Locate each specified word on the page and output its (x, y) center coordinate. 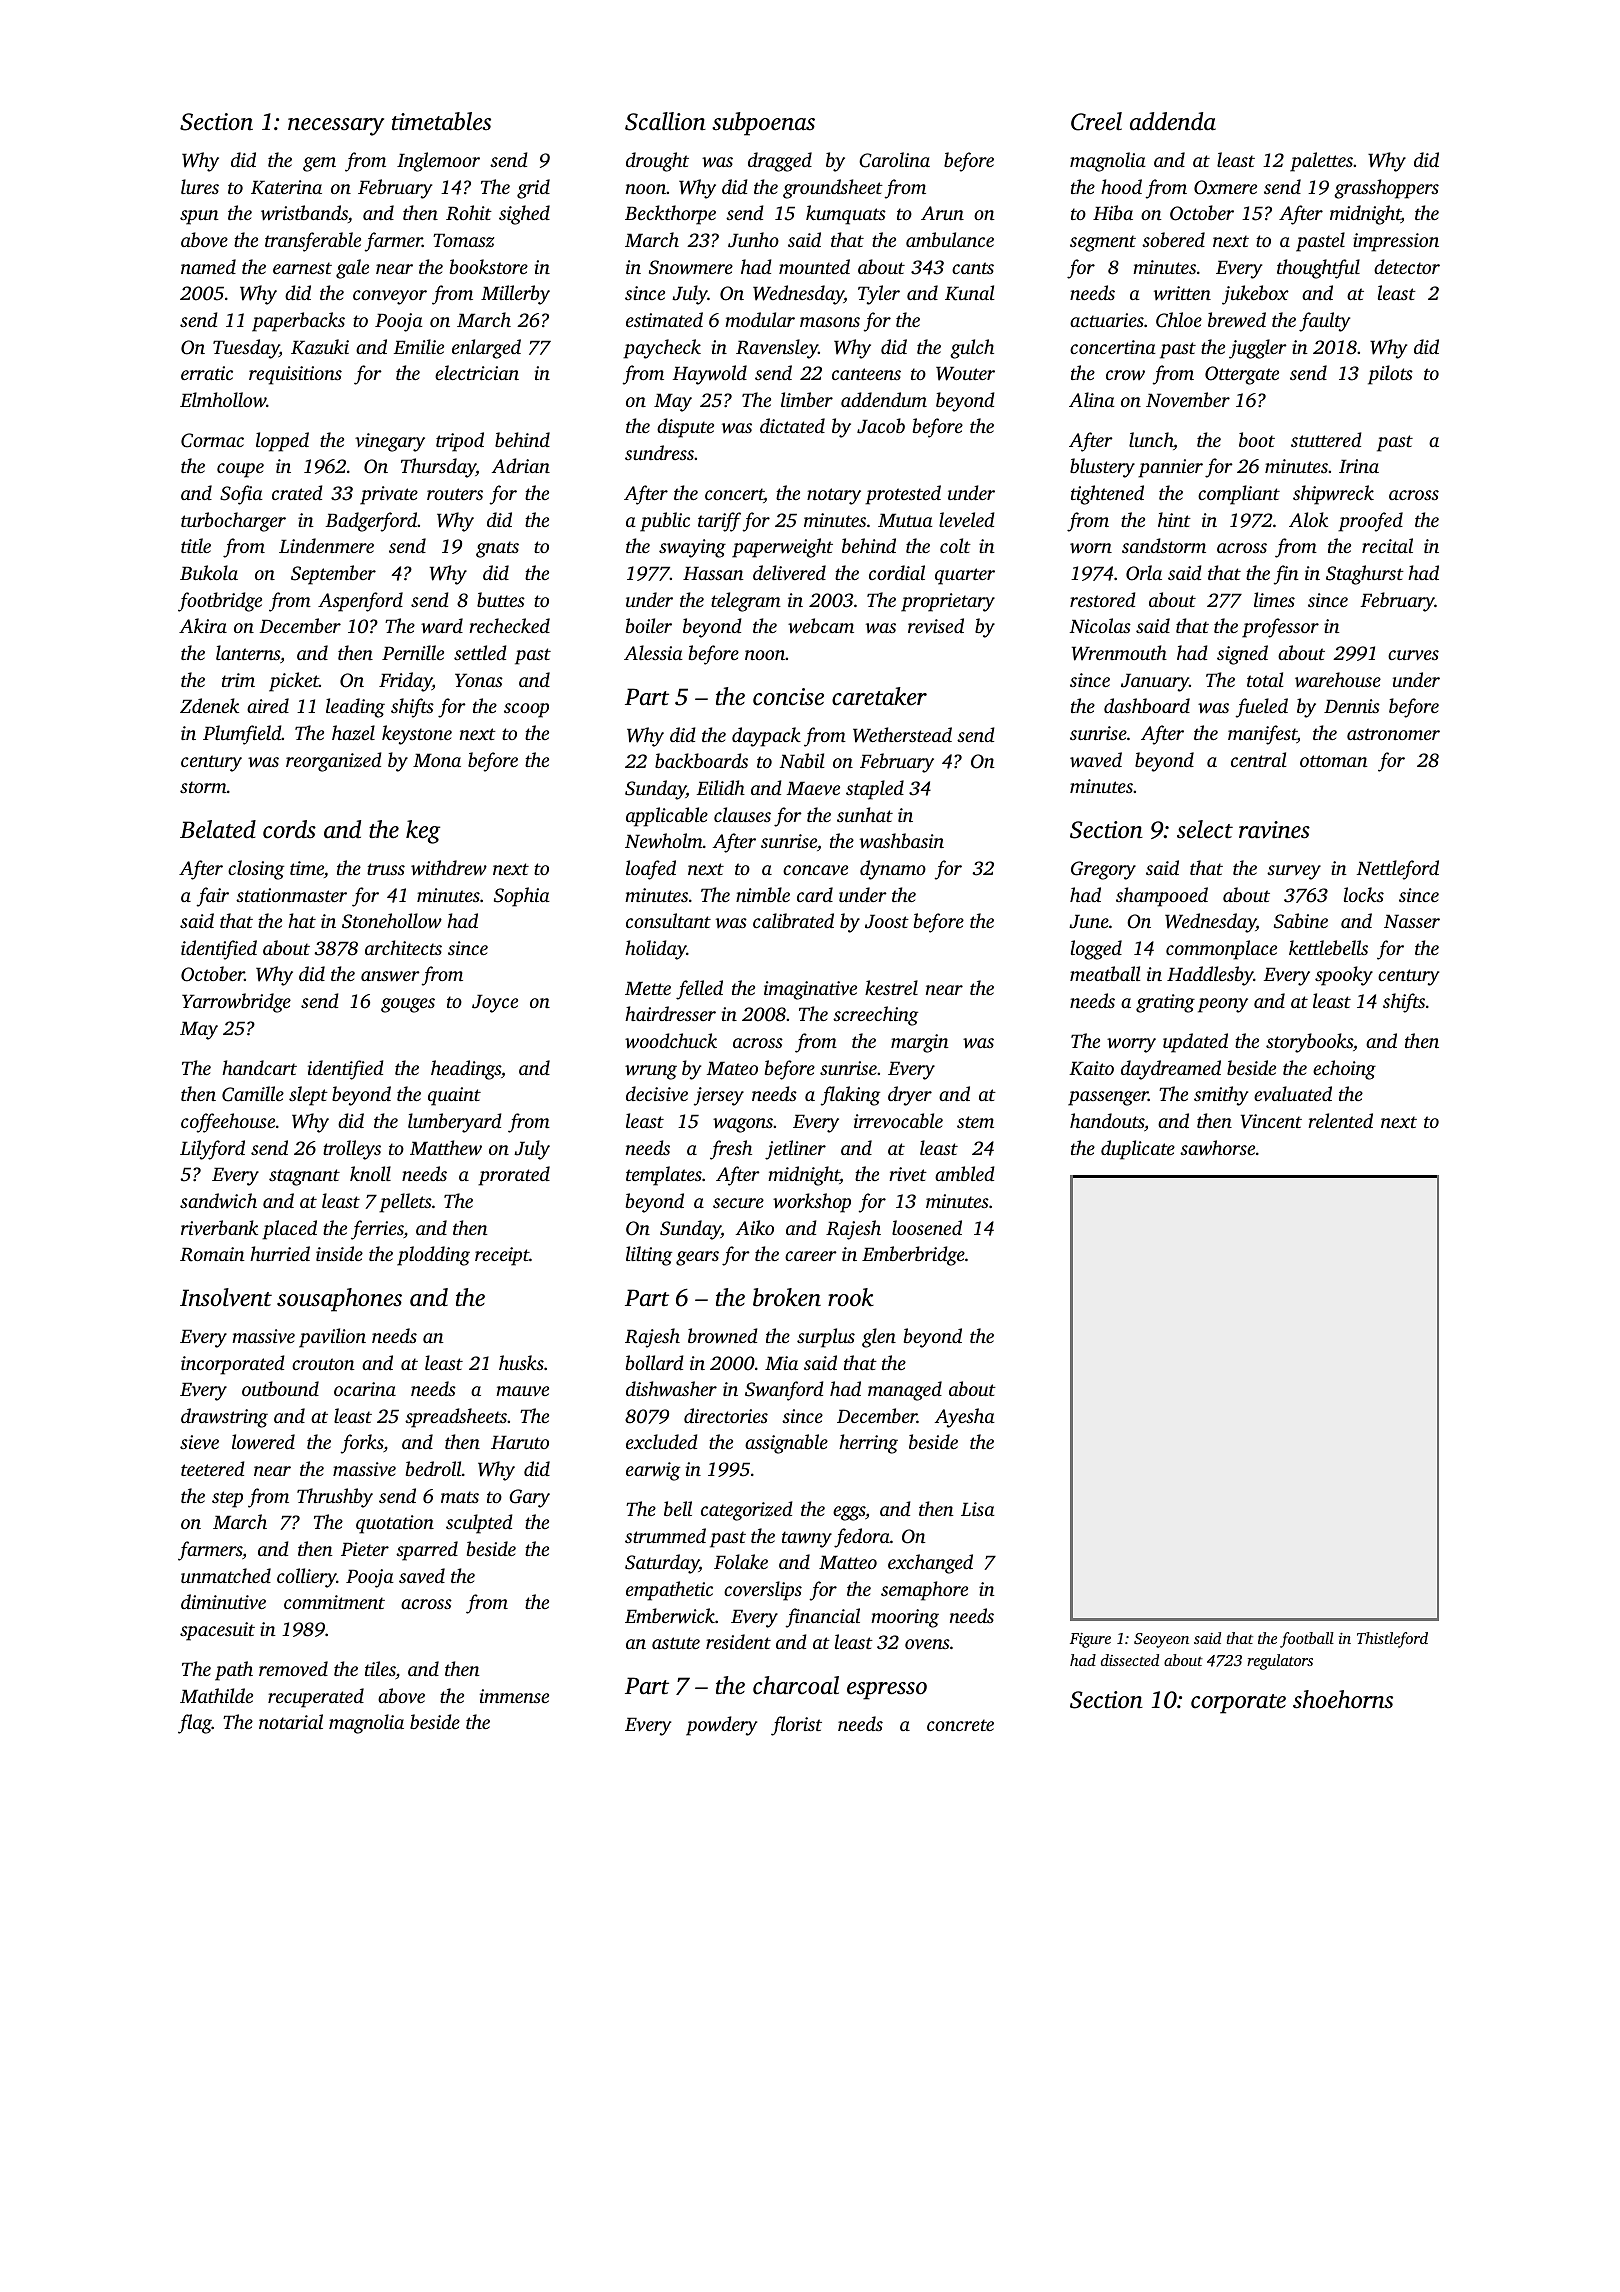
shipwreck (1333, 495)
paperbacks (298, 322)
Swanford (784, 1391)
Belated (218, 829)
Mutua (905, 520)
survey (1294, 872)
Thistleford (1392, 1640)
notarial (291, 1721)
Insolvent (226, 1297)
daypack (766, 737)
